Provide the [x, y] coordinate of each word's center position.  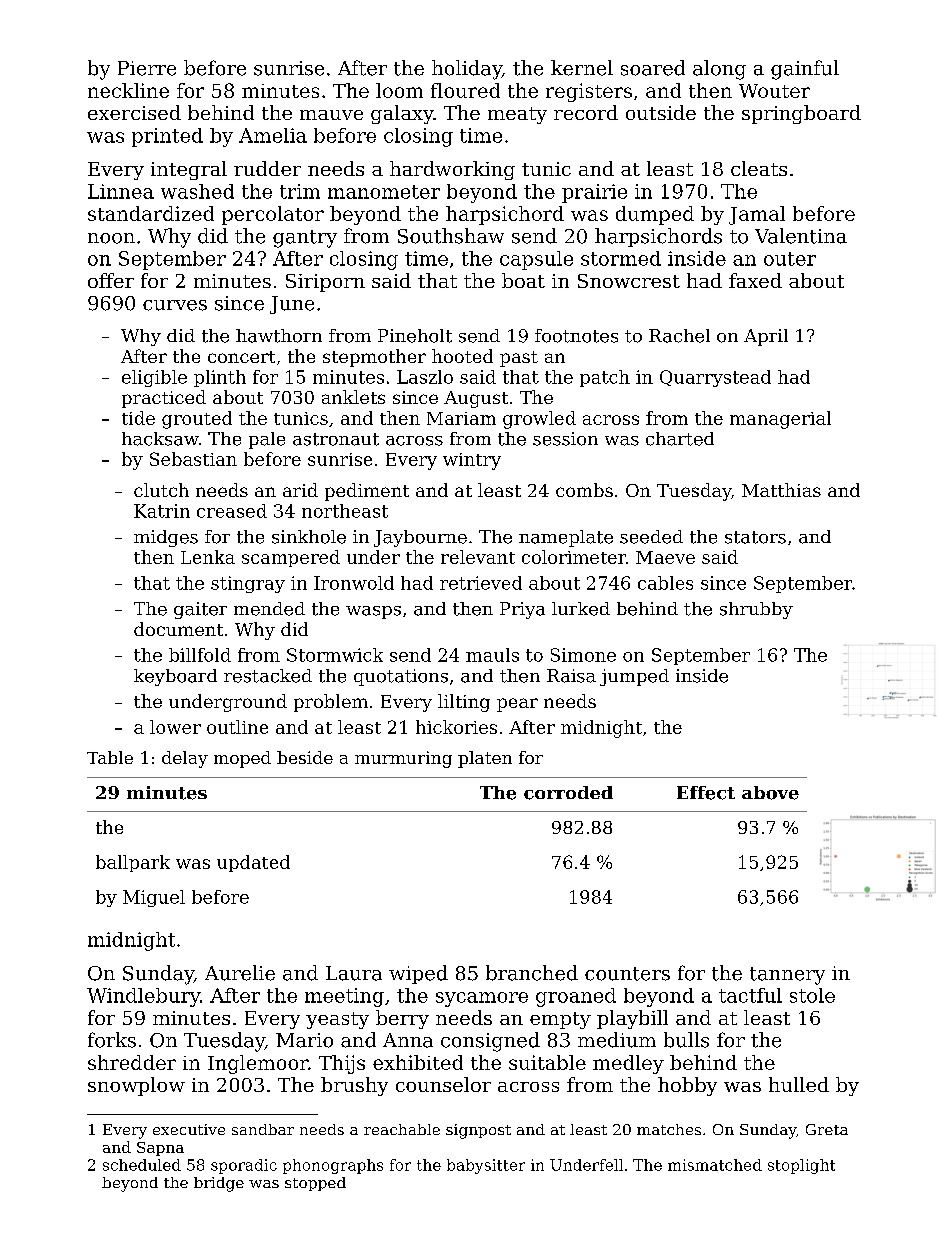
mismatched [715, 1165]
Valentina [801, 236]
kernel [582, 68]
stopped [315, 1184]
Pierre [147, 68]
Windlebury [143, 997]
